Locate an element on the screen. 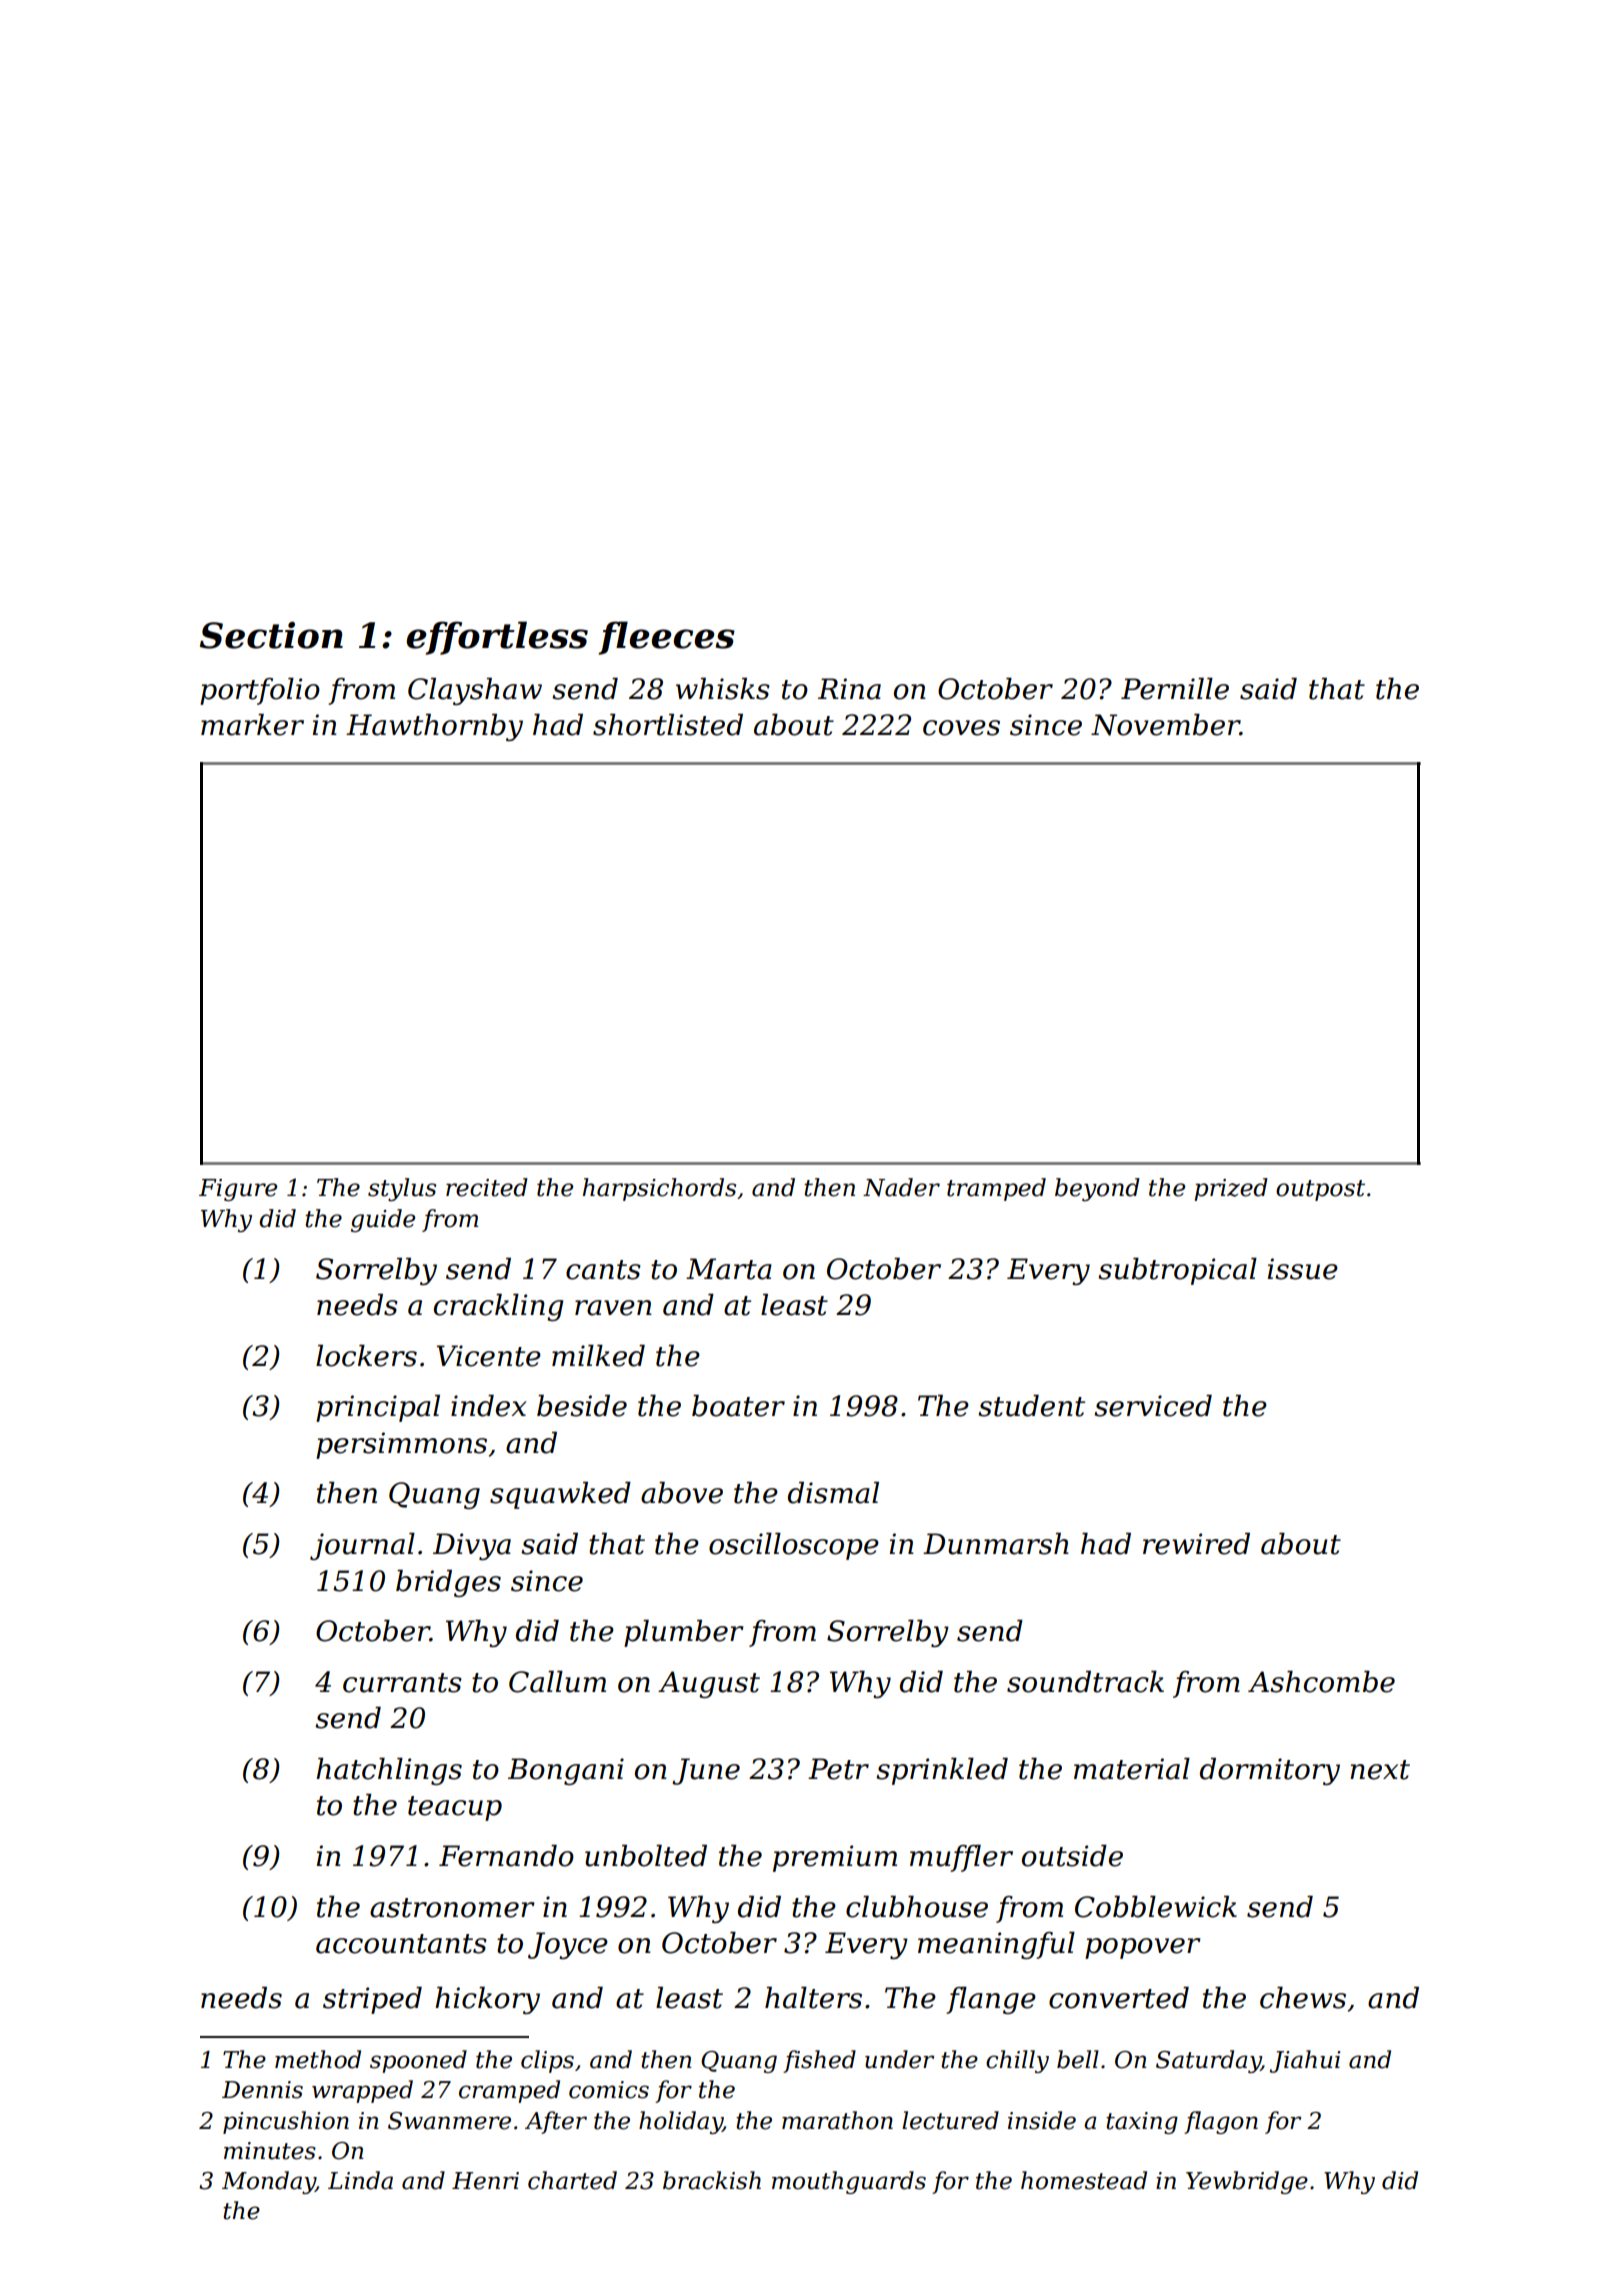 Image resolution: width=1620 pixels, height=2292 pixels. marker is located at coordinates (252, 725).
